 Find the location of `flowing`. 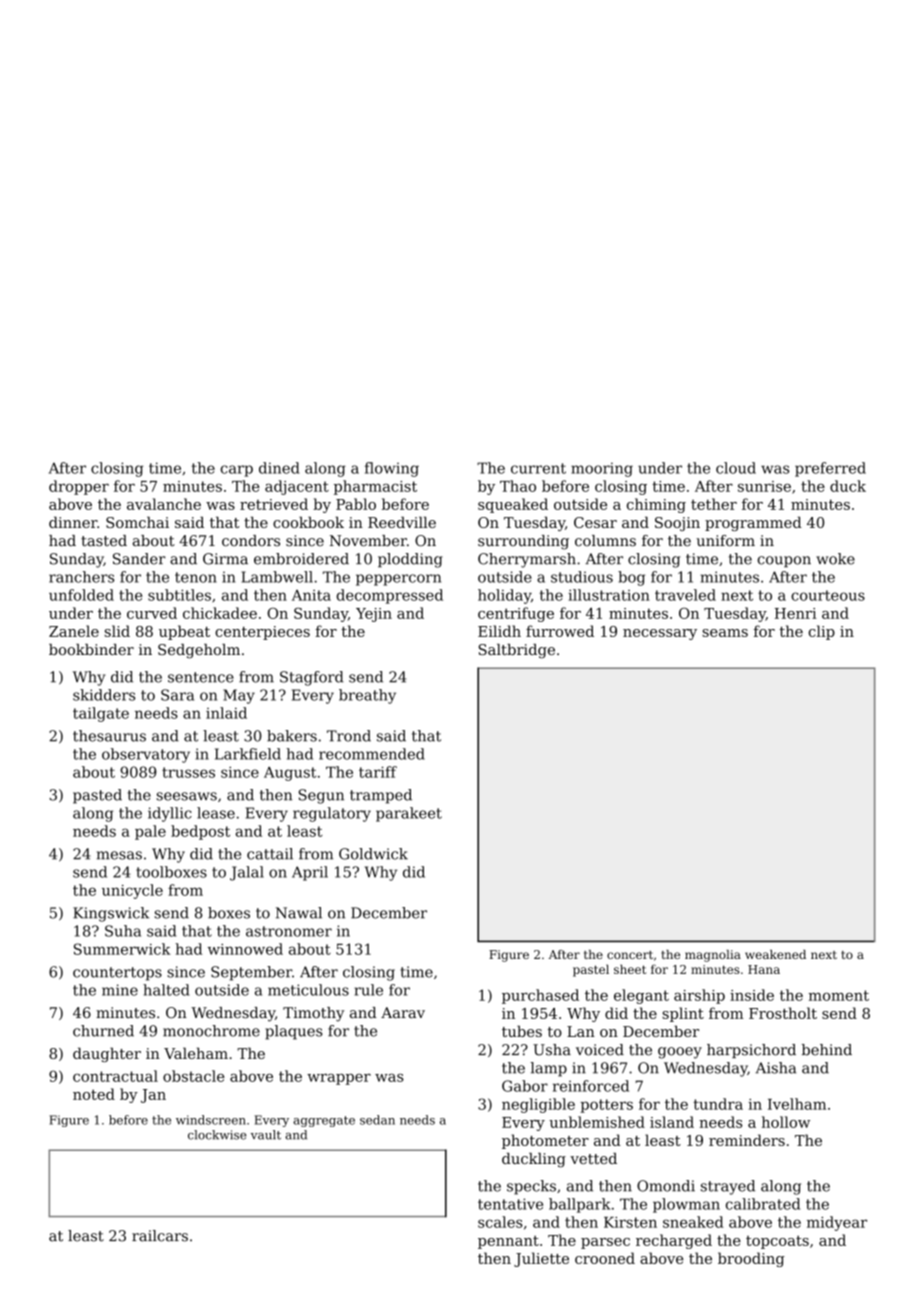

flowing is located at coordinates (392, 469).
